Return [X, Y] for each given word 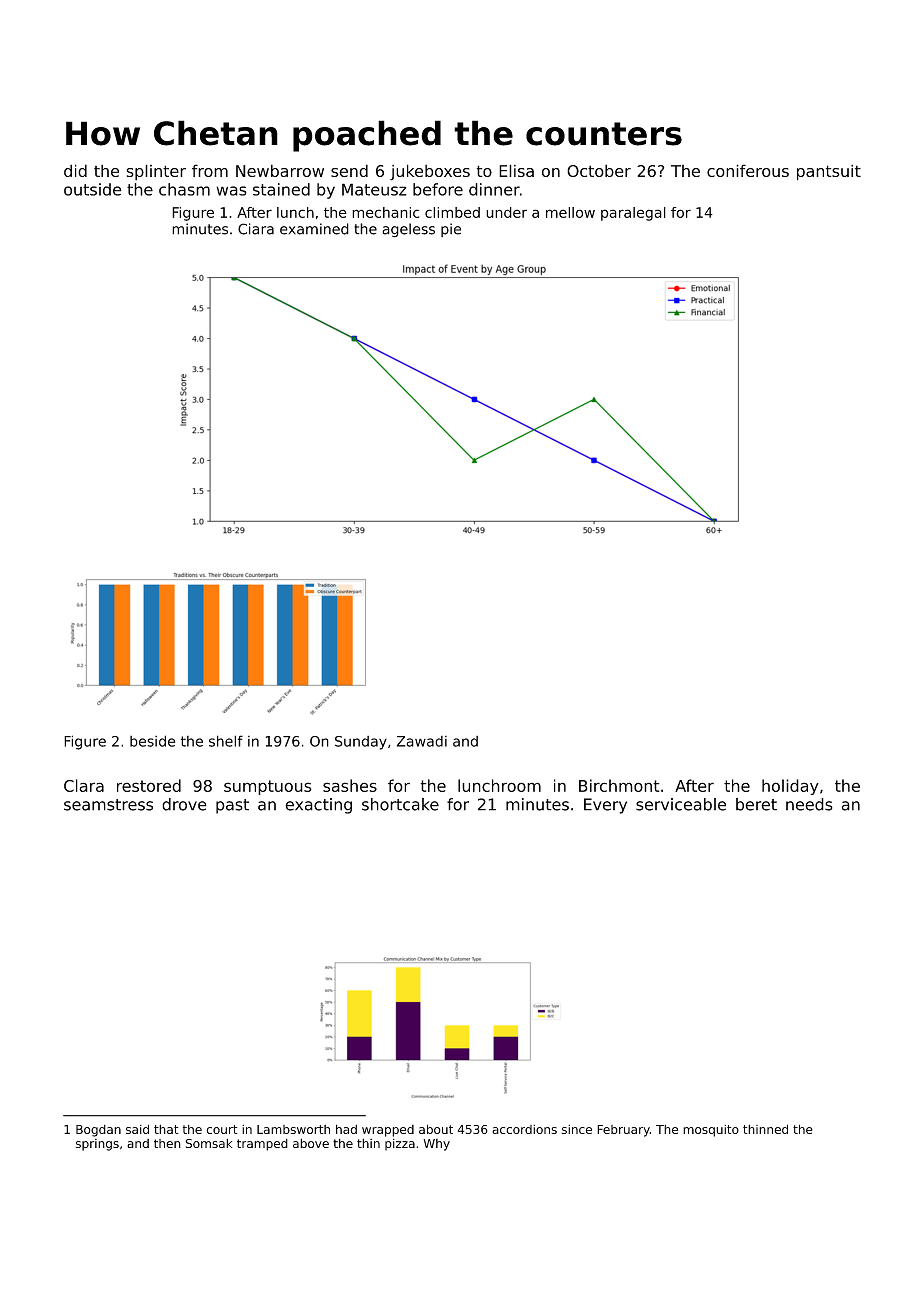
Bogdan [98, 1131]
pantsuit [829, 172]
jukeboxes [430, 172]
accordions [524, 1129]
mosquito [711, 1131]
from [210, 170]
